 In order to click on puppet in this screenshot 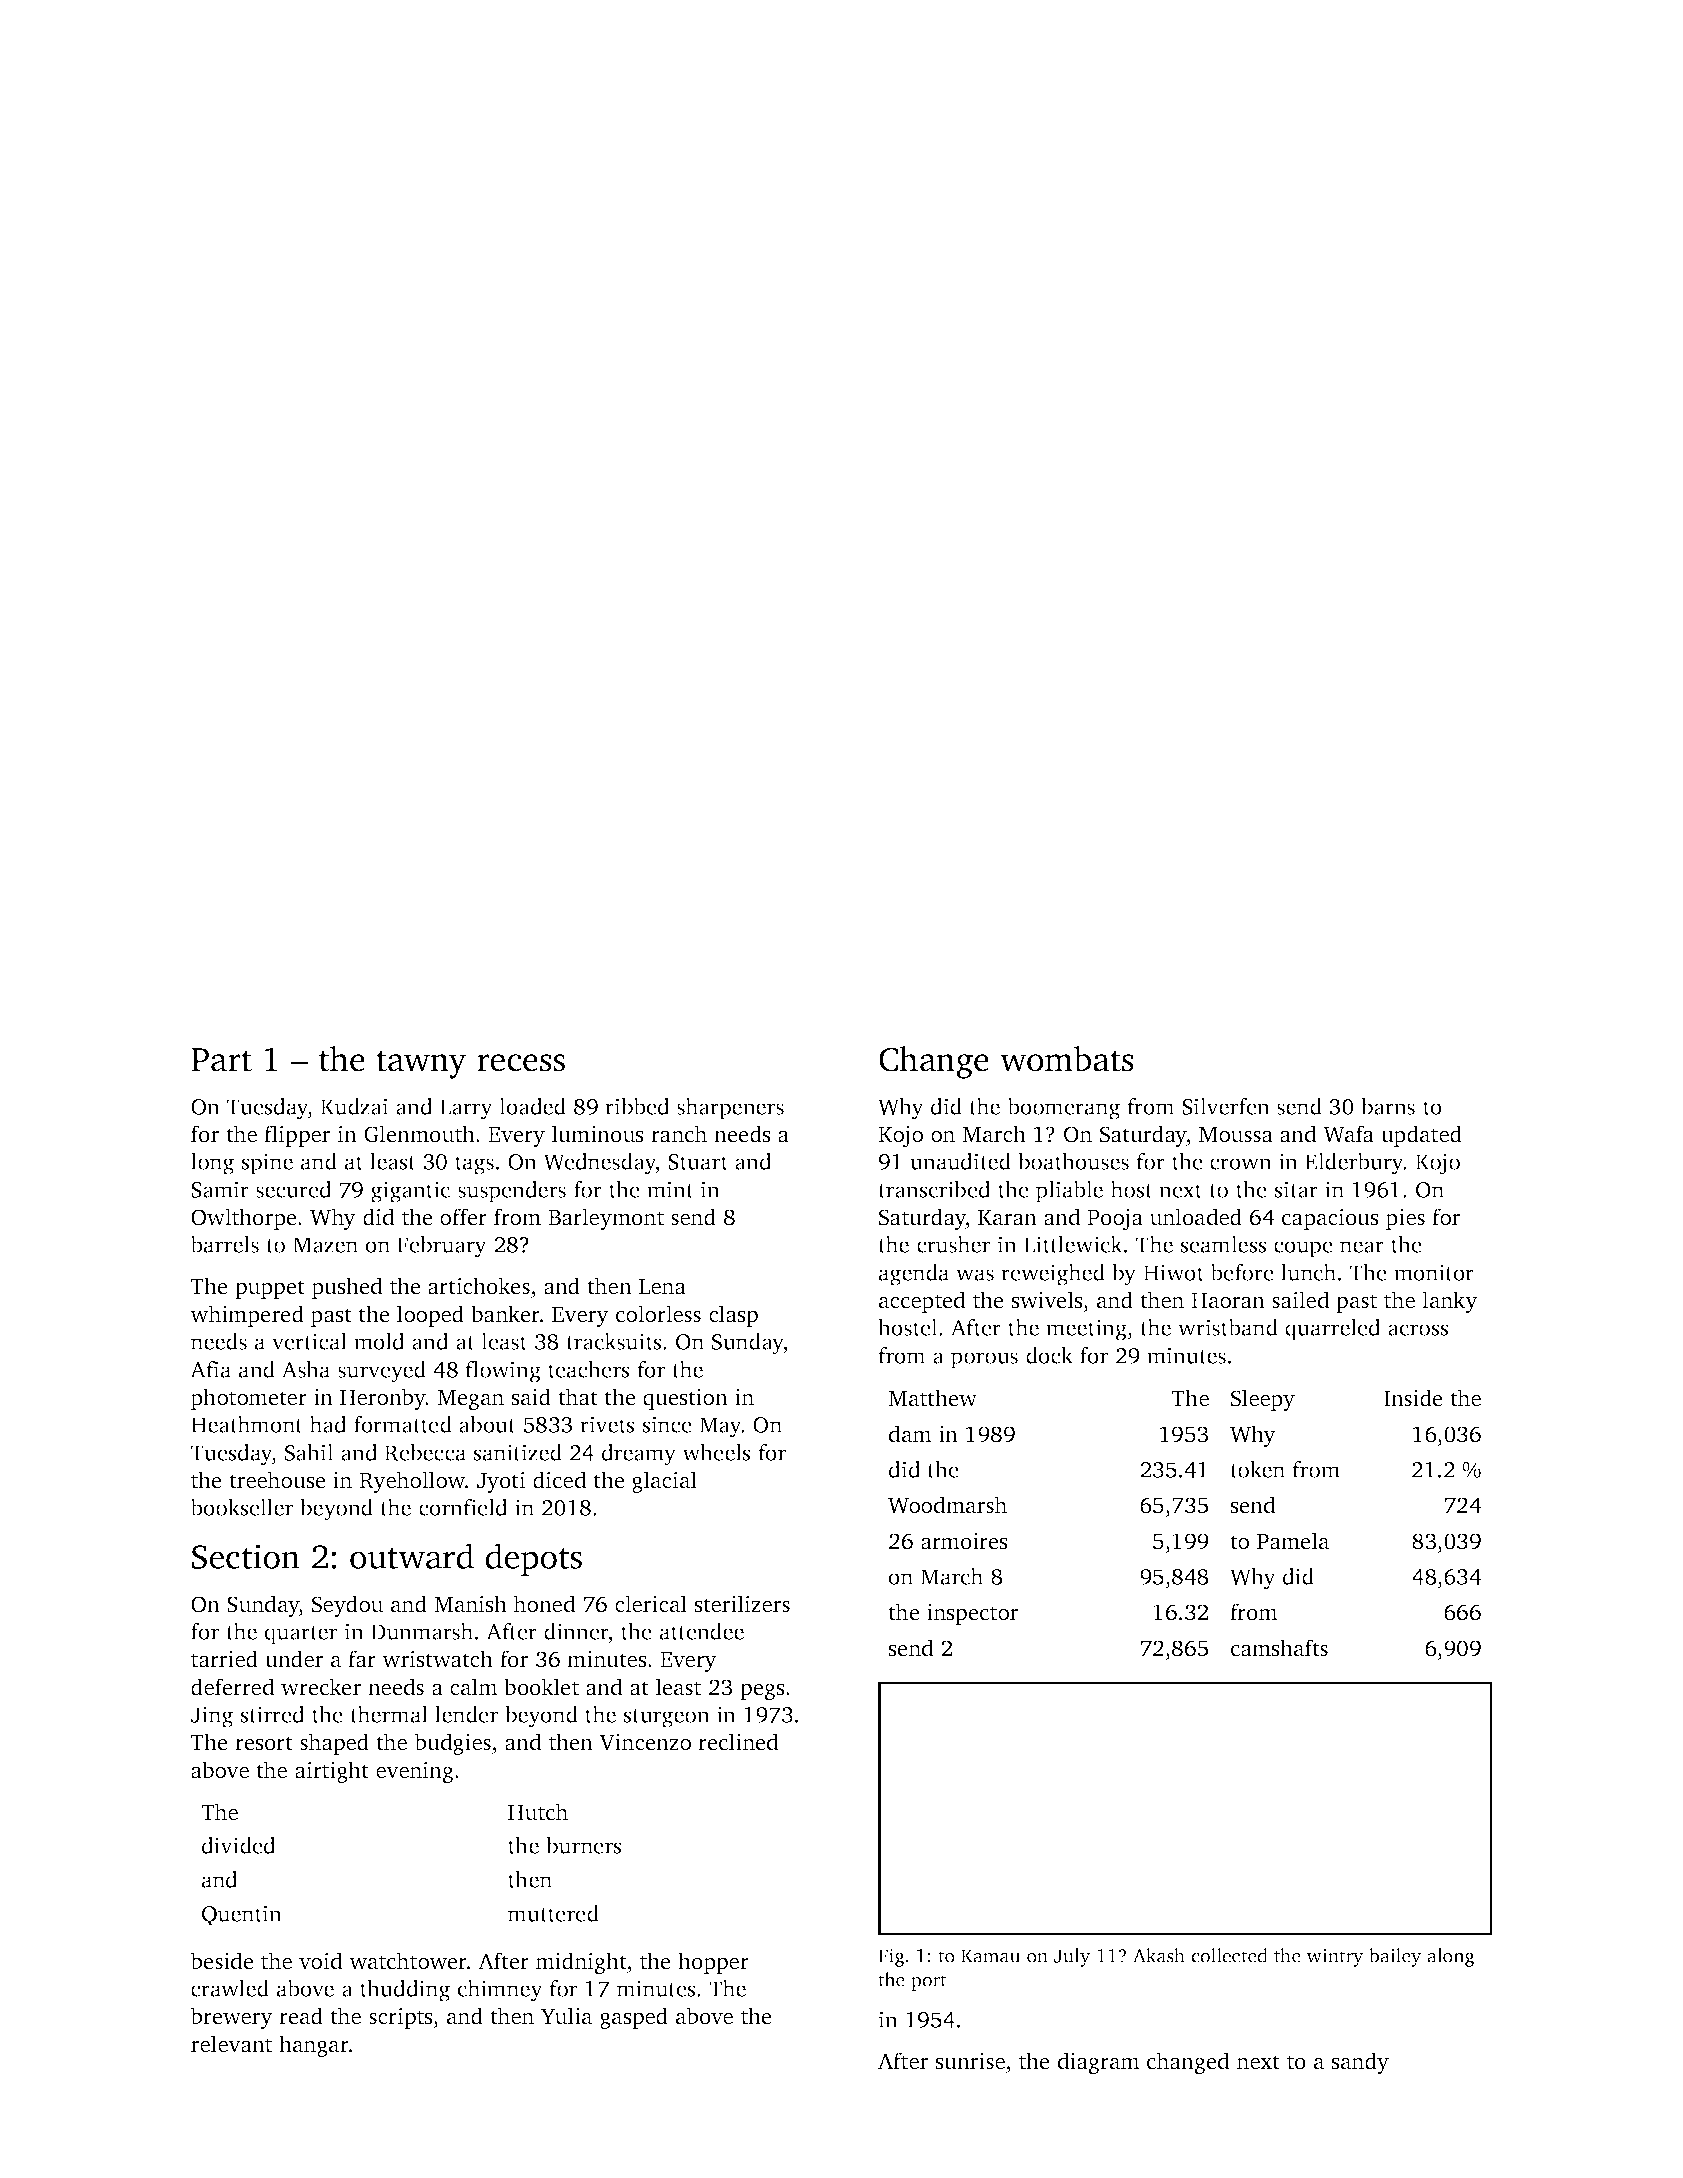, I will do `click(270, 1289)`.
